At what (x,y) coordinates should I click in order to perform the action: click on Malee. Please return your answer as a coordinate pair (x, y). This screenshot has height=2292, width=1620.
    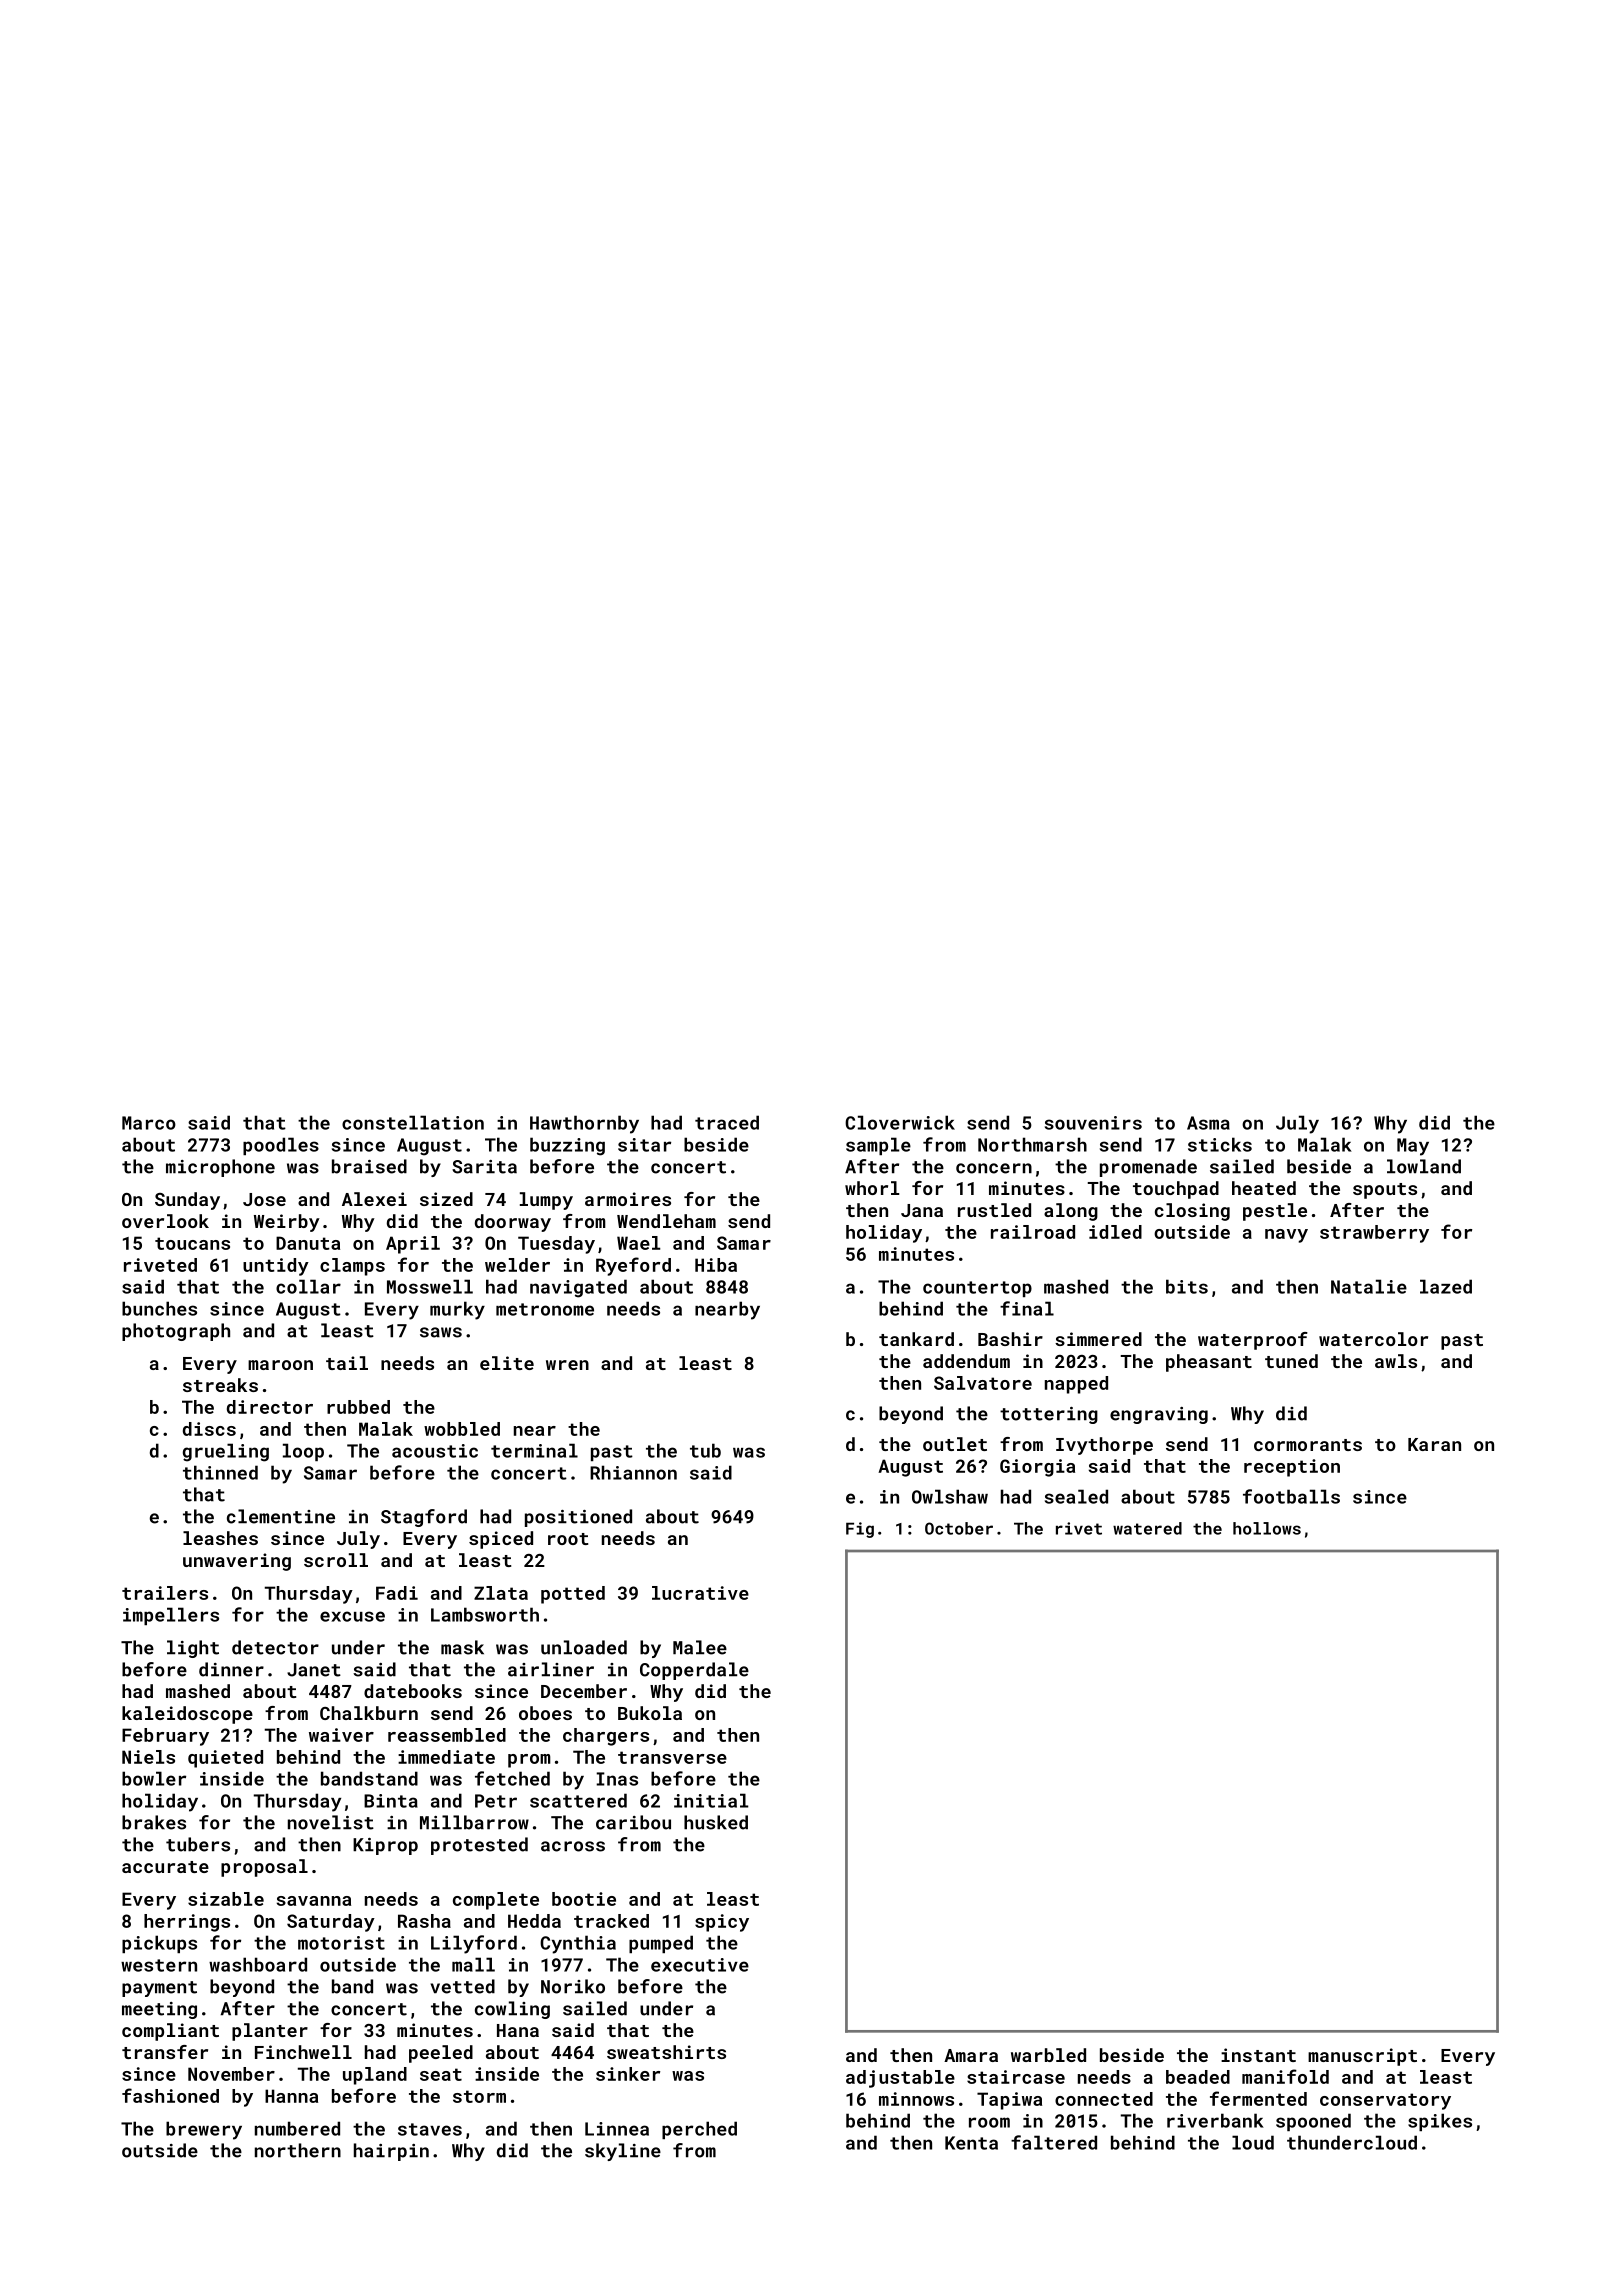
    Looking at the image, I should click on (700, 1647).
